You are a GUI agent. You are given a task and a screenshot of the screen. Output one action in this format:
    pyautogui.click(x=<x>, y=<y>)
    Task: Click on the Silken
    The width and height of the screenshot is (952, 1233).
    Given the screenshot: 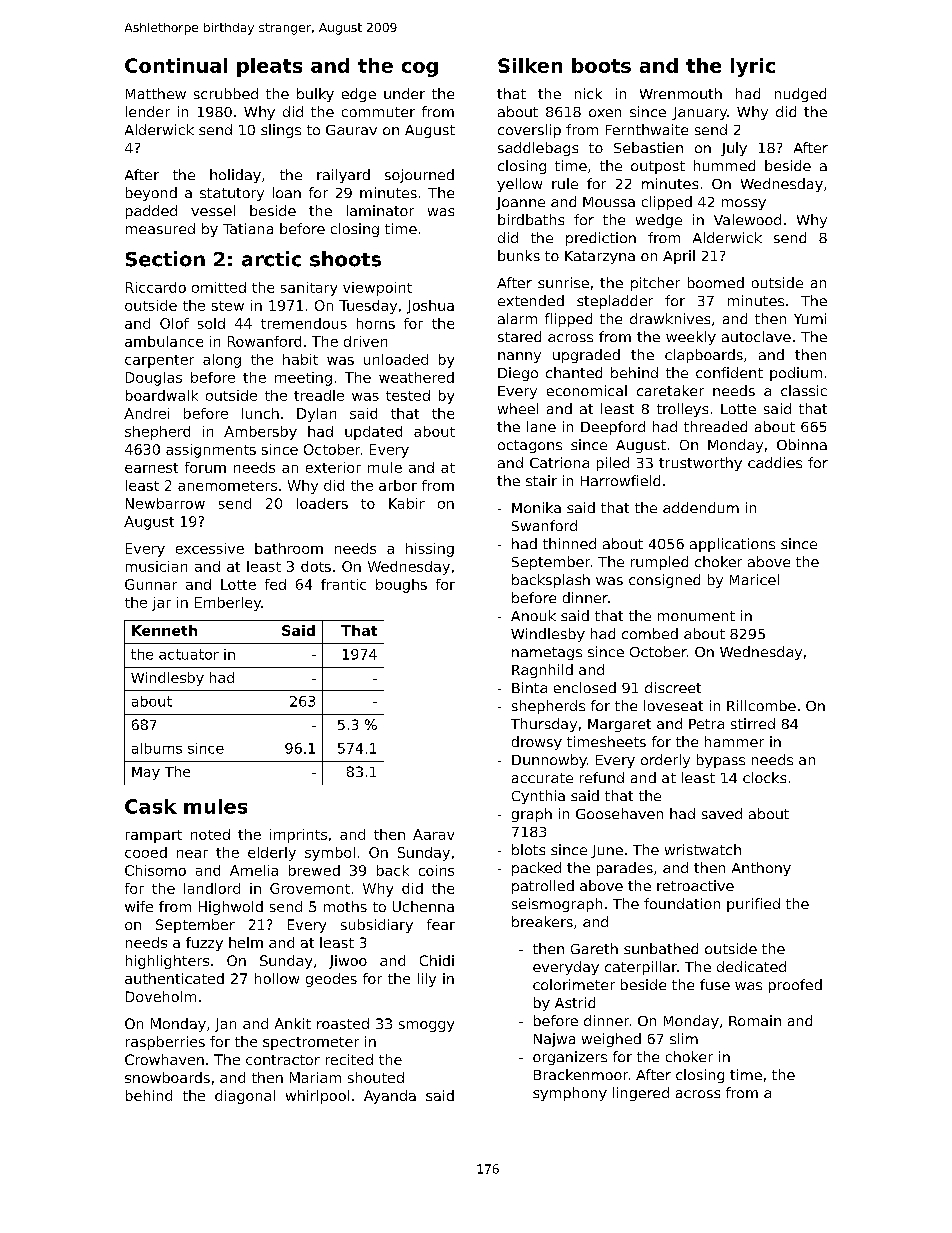 What is the action you would take?
    pyautogui.click(x=530, y=65)
